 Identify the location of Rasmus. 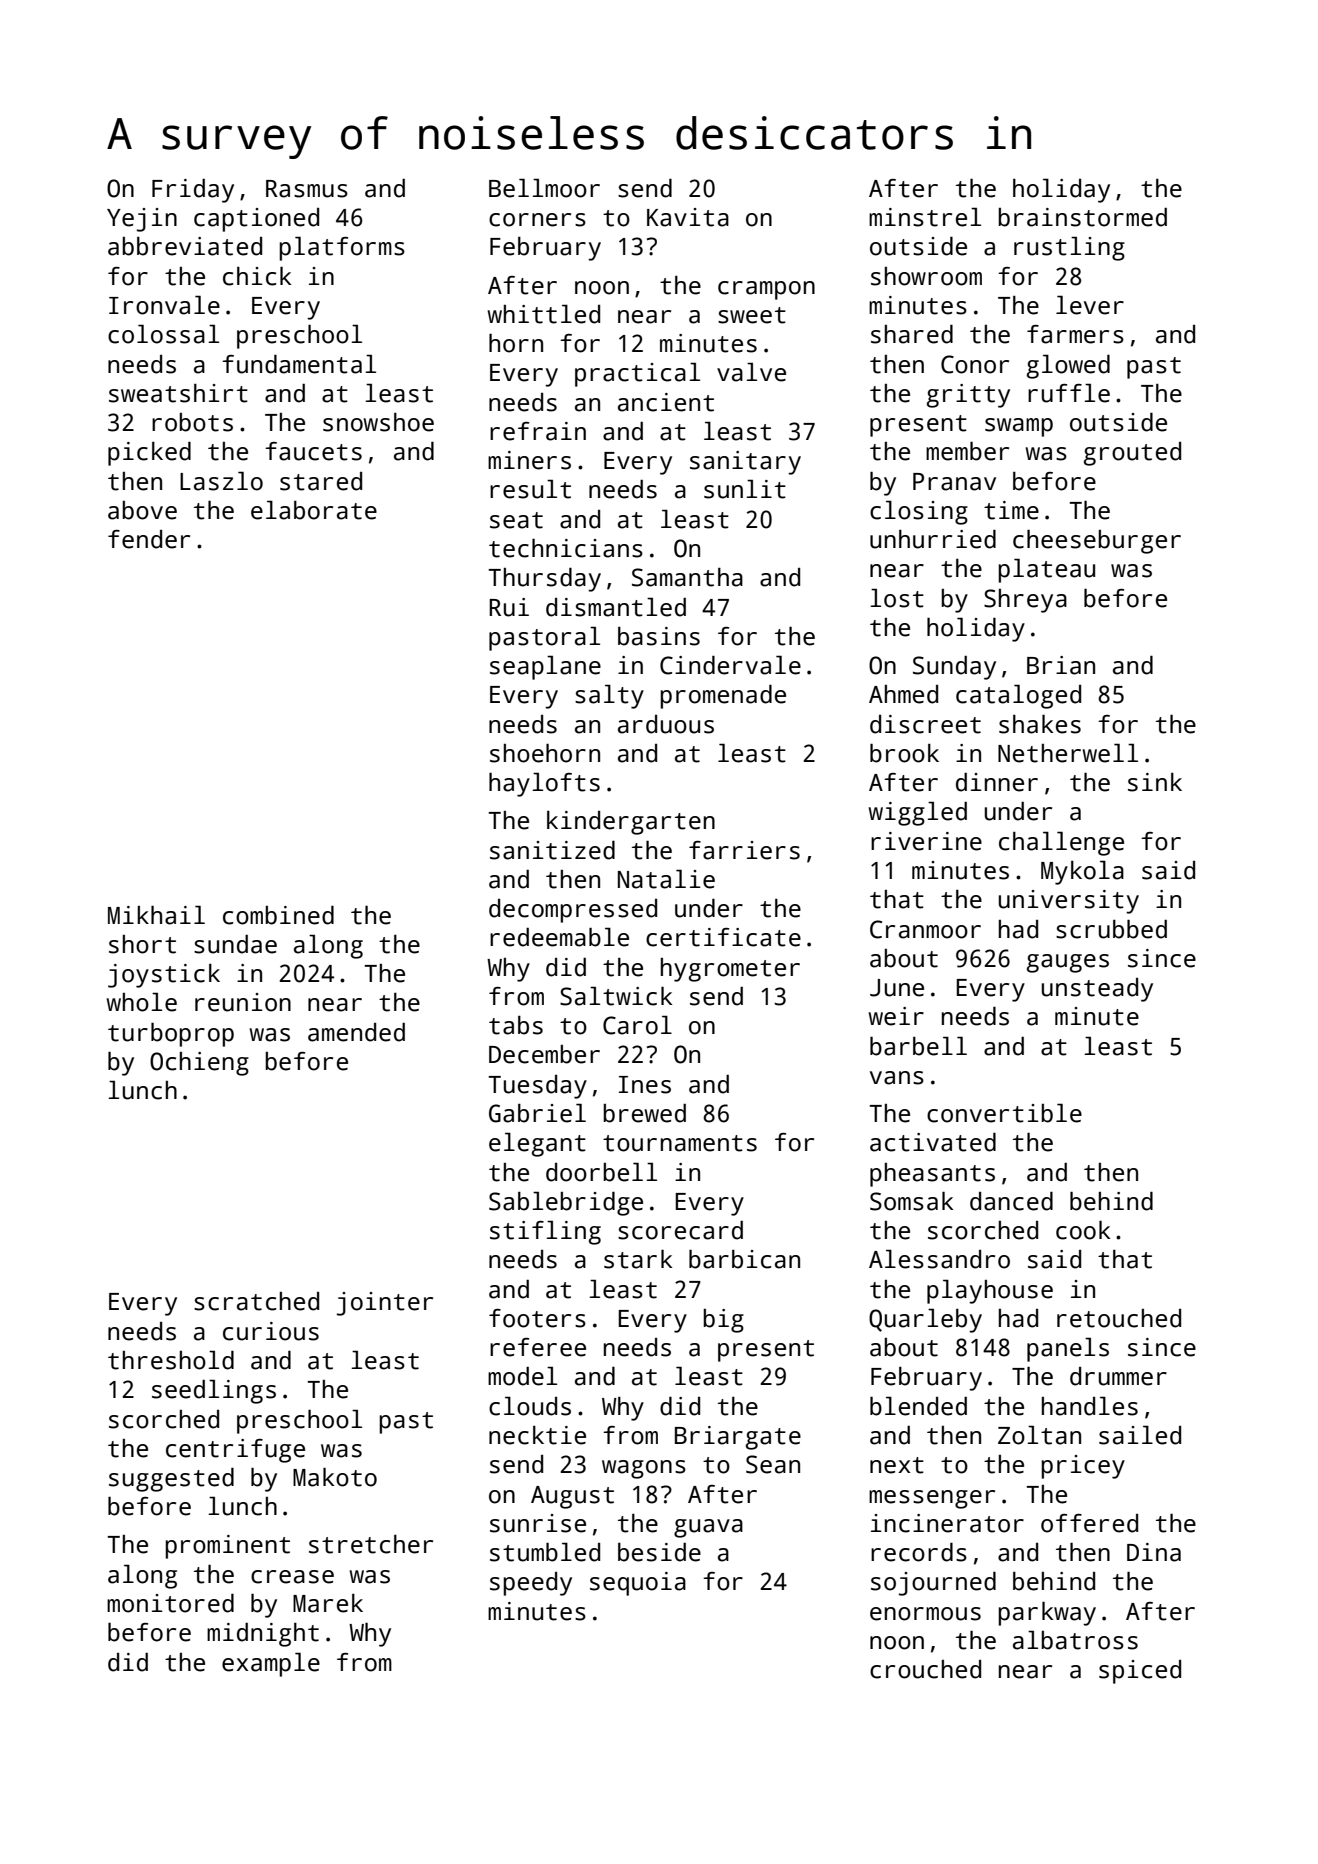
(307, 189).
